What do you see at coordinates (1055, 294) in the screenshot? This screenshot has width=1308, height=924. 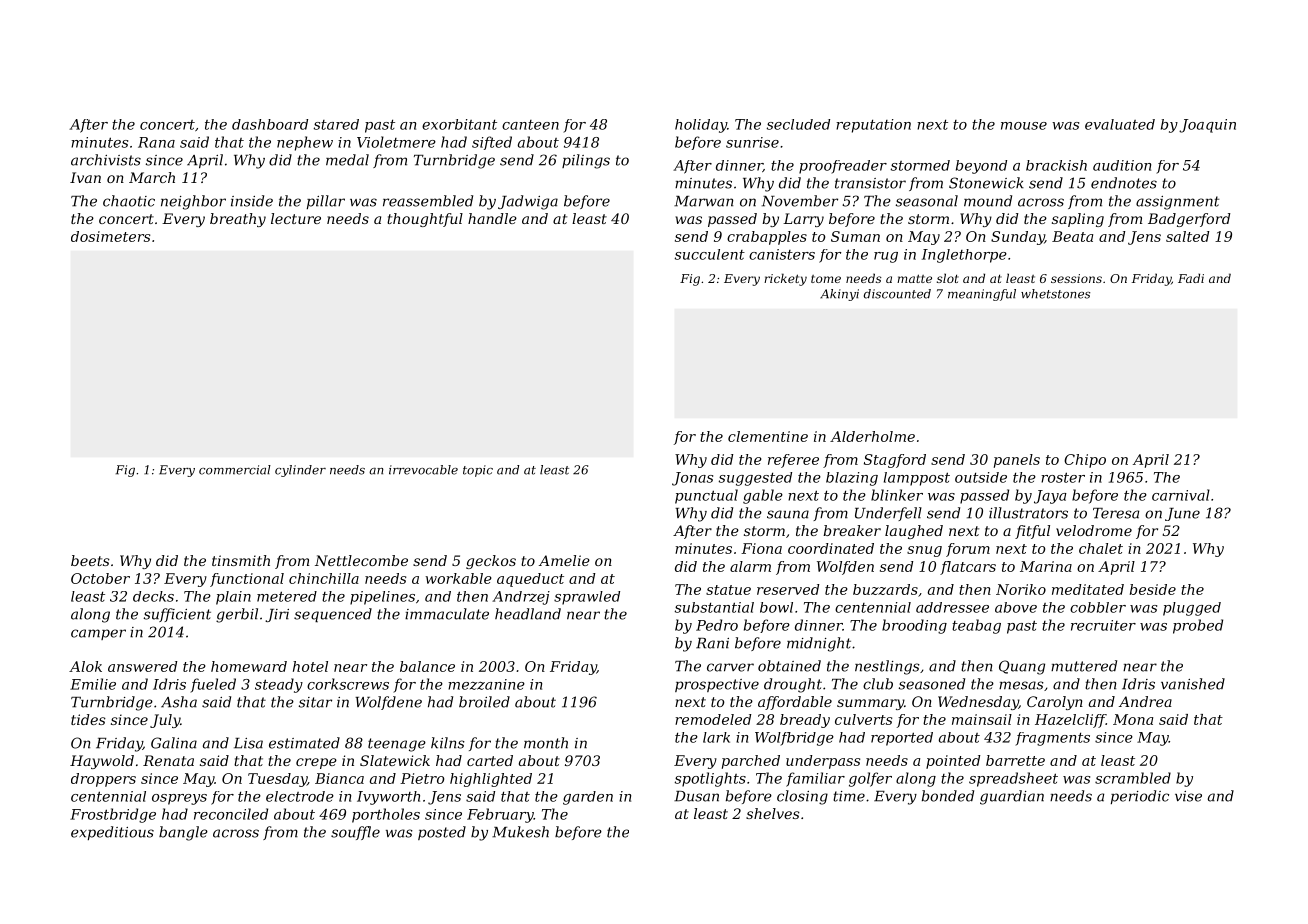 I see `whetstones` at bounding box center [1055, 294].
